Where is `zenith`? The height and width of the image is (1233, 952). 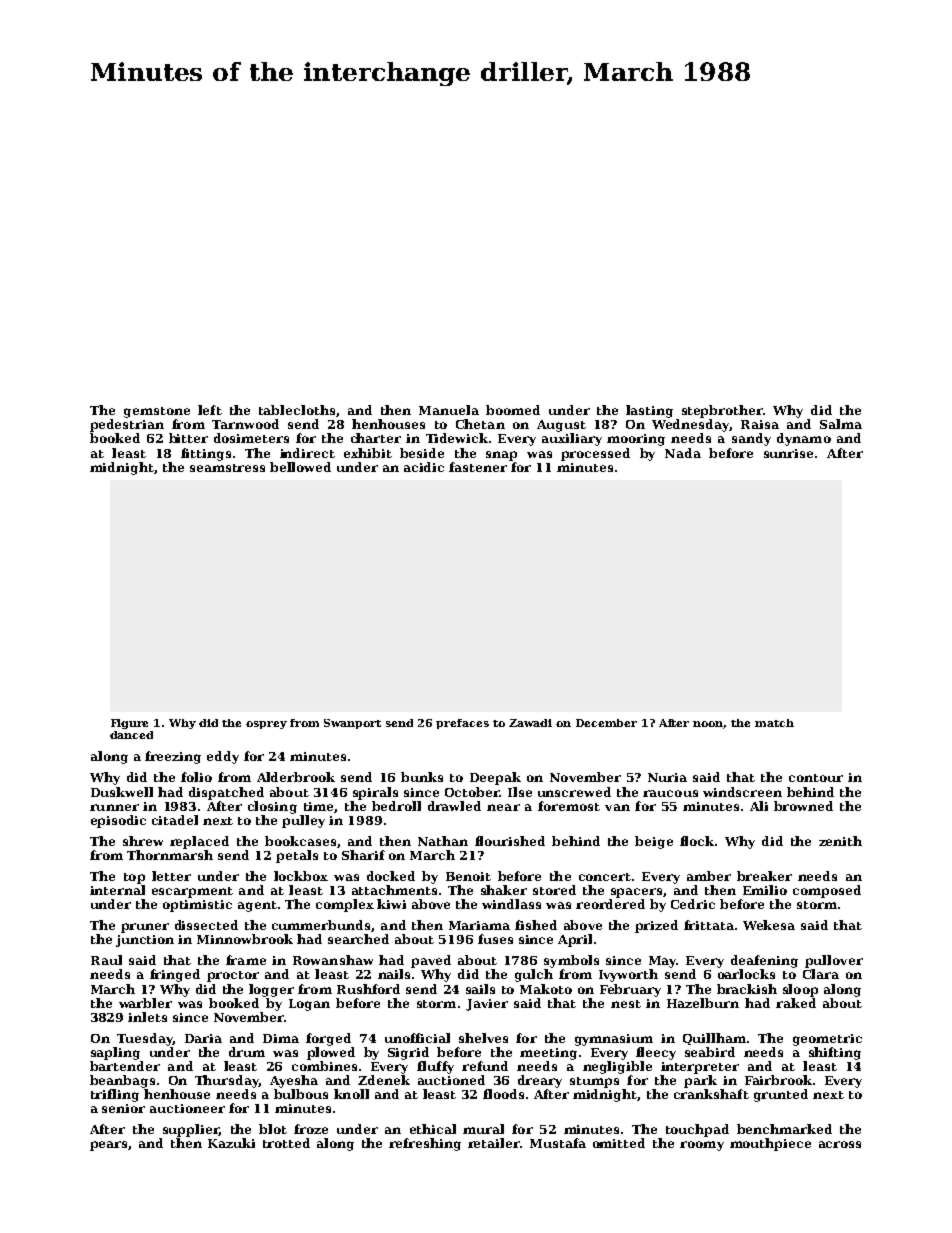
zenith is located at coordinates (840, 841).
